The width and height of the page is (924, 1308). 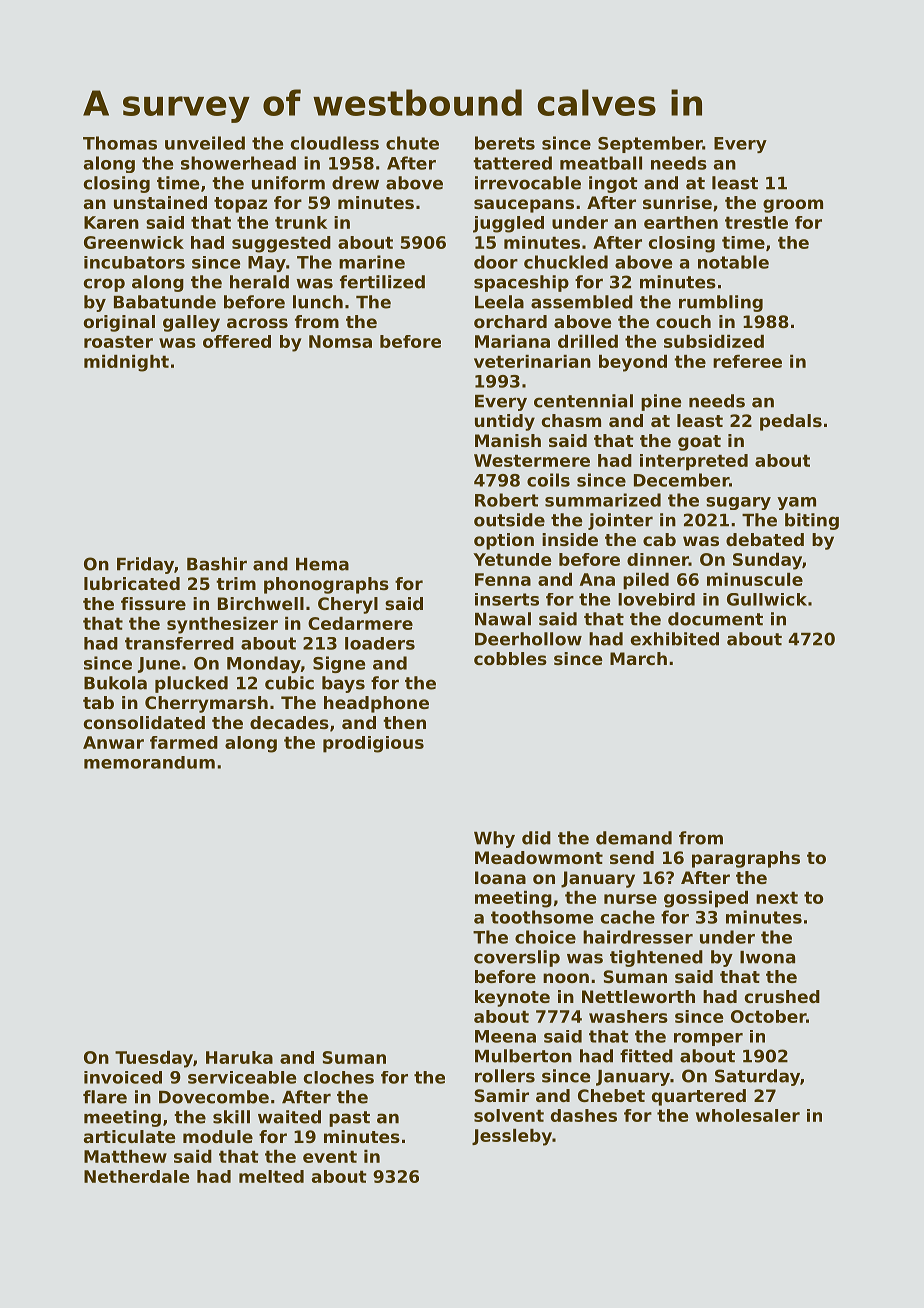 What do you see at coordinates (650, 144) in the page?
I see `September` at bounding box center [650, 144].
